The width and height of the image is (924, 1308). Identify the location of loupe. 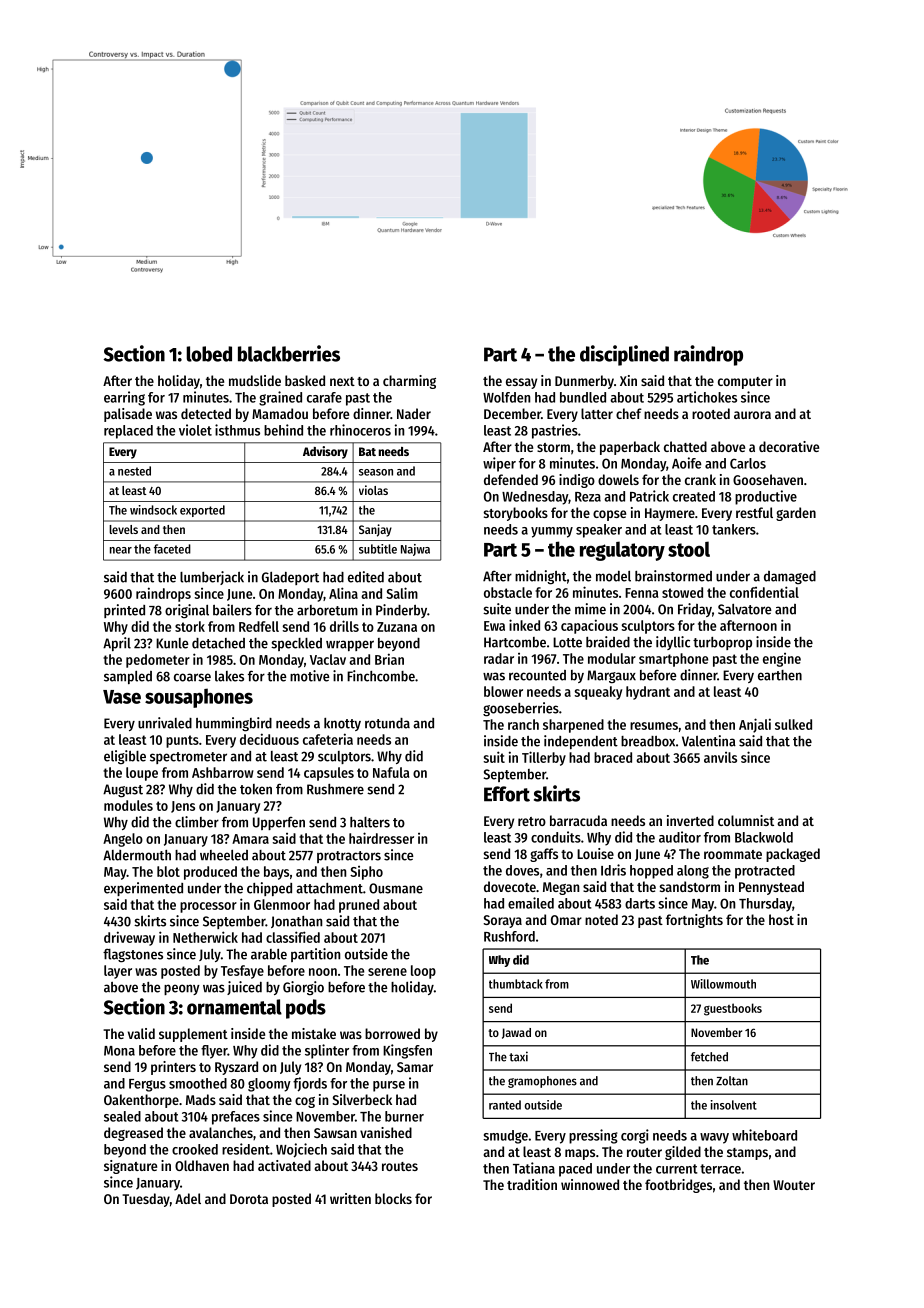
(142, 774).
